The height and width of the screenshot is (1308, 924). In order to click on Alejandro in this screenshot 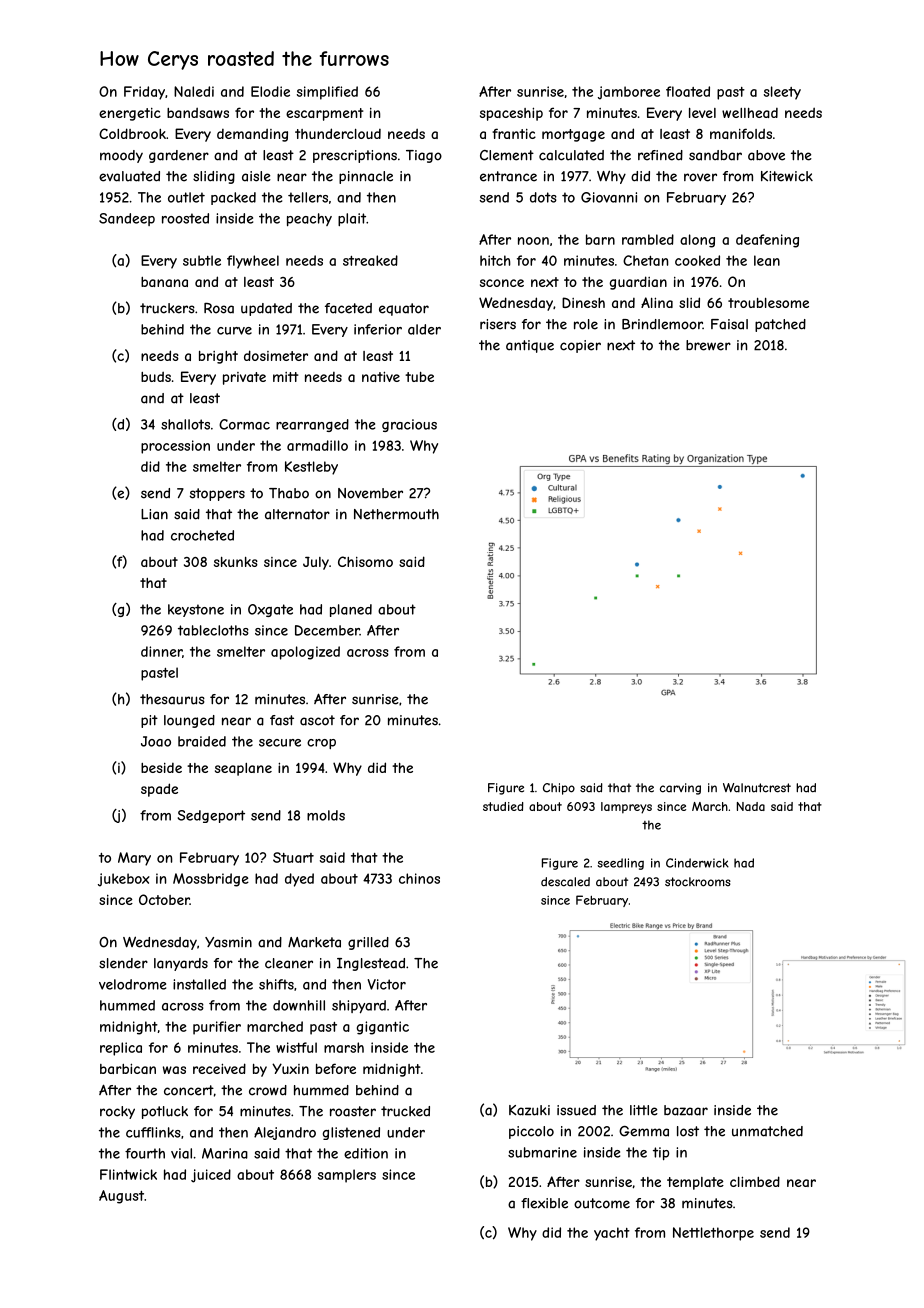, I will do `click(285, 1133)`.
